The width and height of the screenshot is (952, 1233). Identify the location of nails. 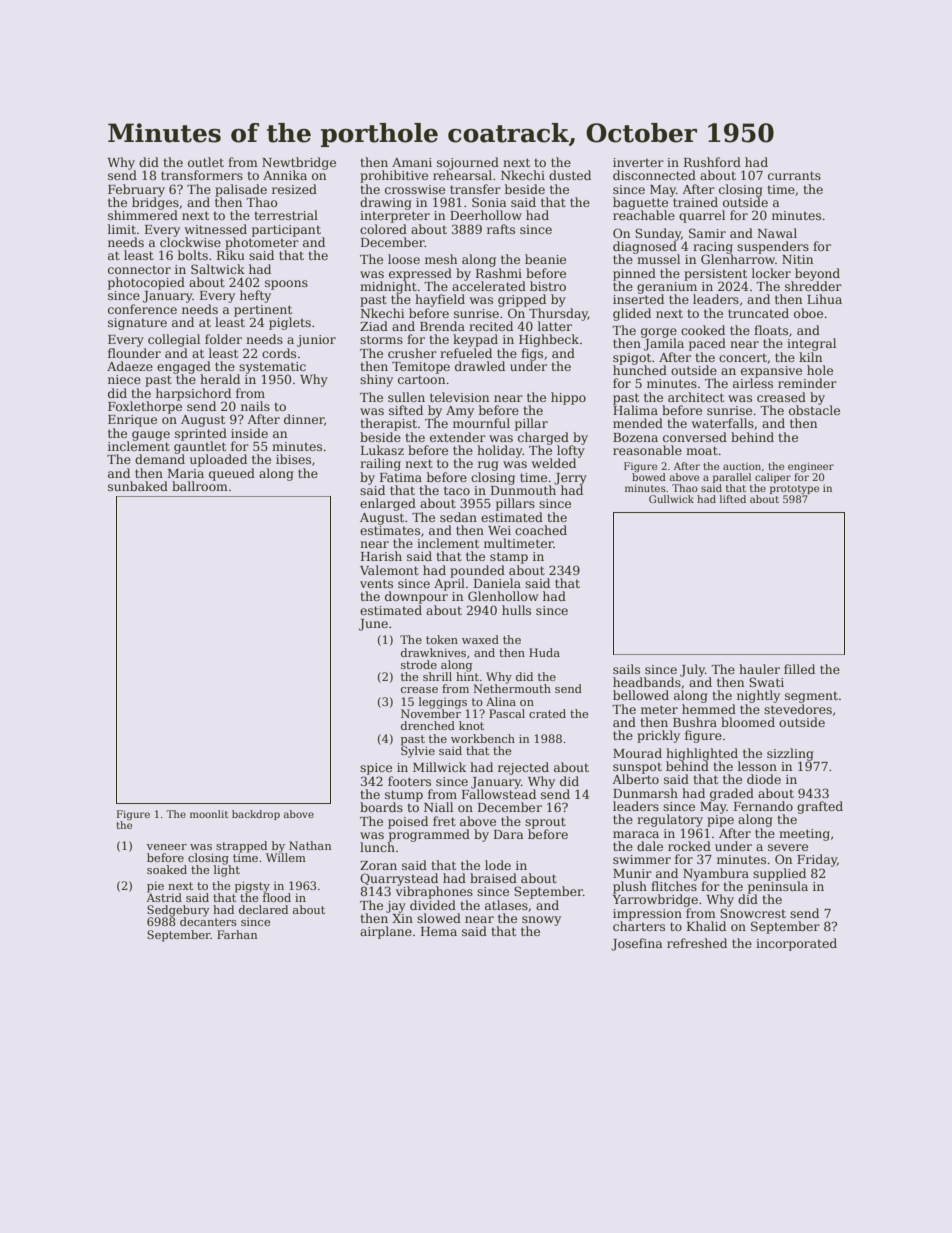
(255, 406).
